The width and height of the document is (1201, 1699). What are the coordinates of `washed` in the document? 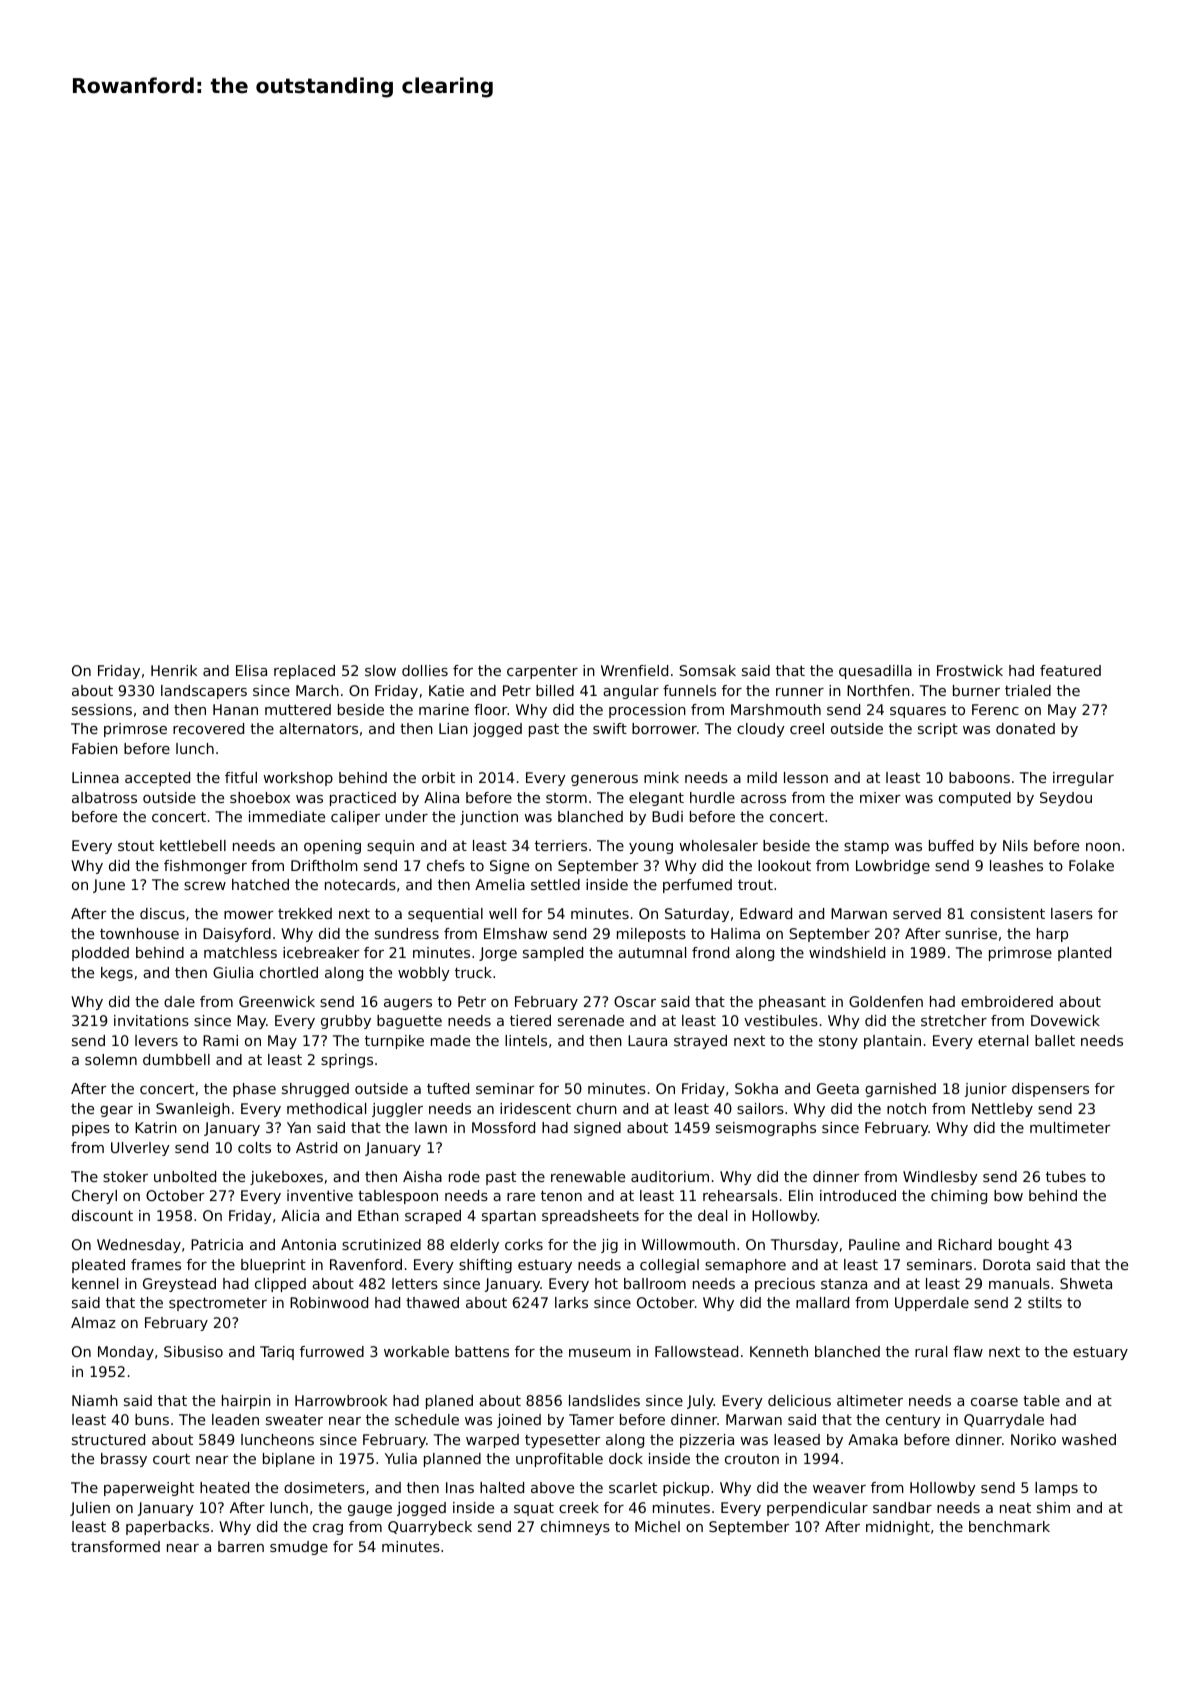 It's located at (1089, 1439).
